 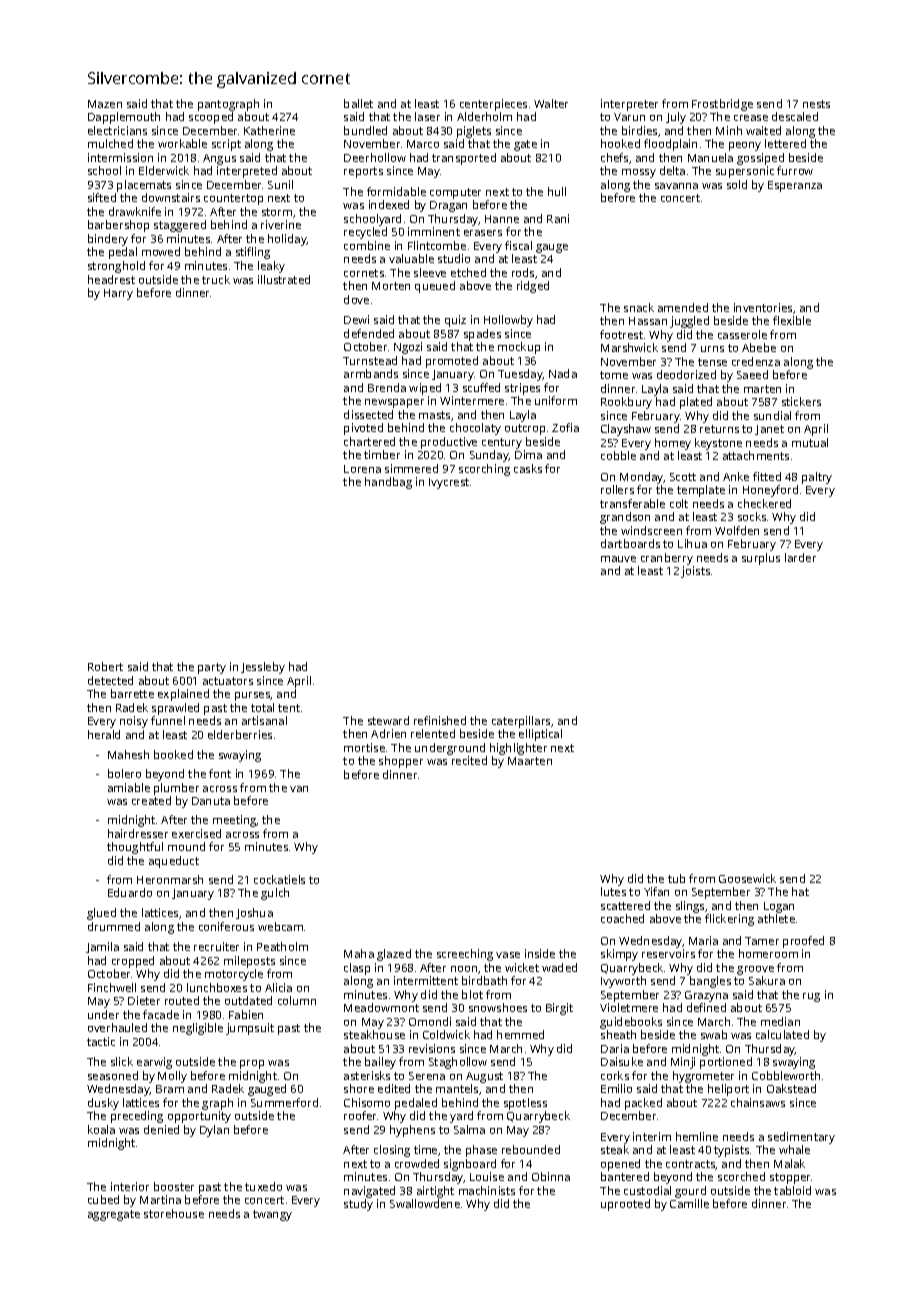 I want to click on tense, so click(x=712, y=362).
